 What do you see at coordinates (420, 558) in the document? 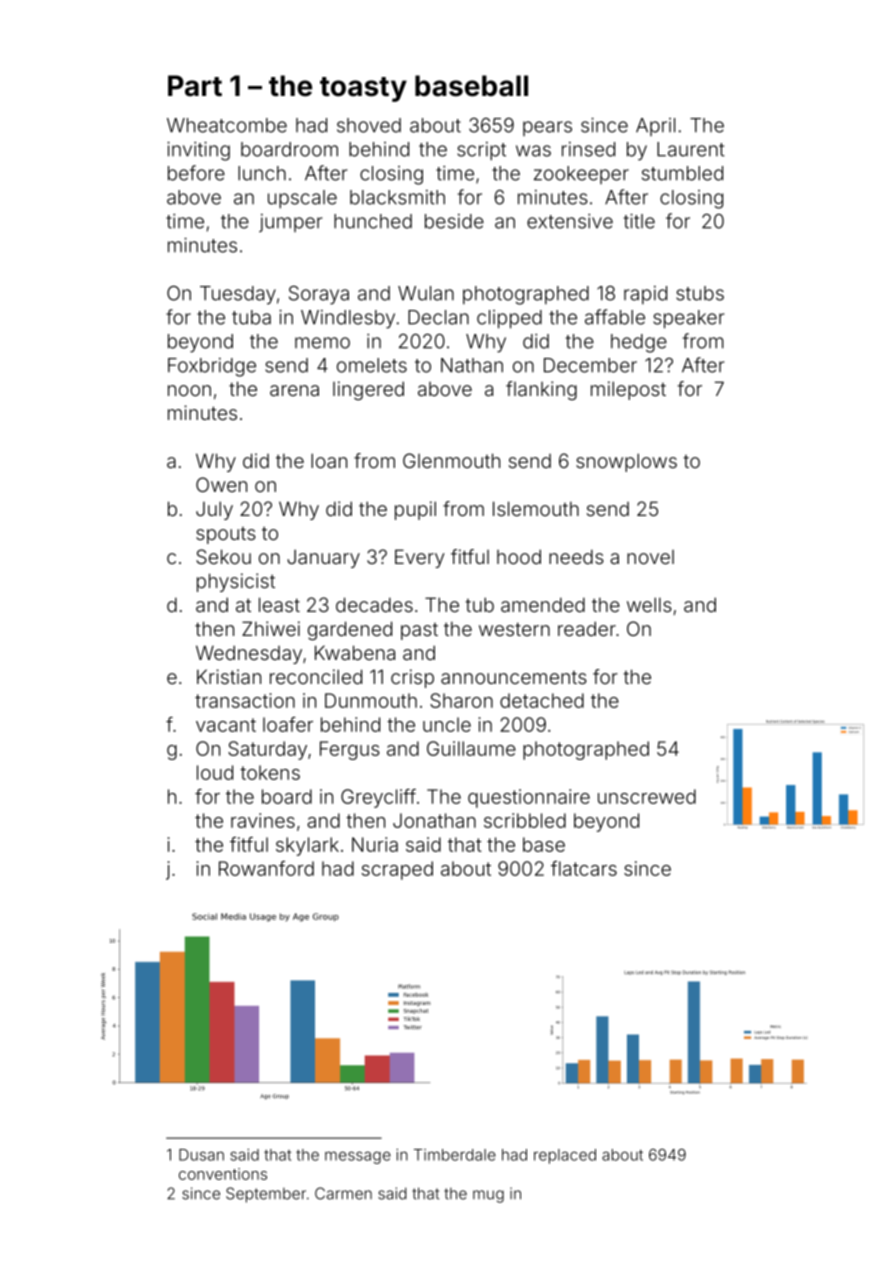
I see `Every` at bounding box center [420, 558].
